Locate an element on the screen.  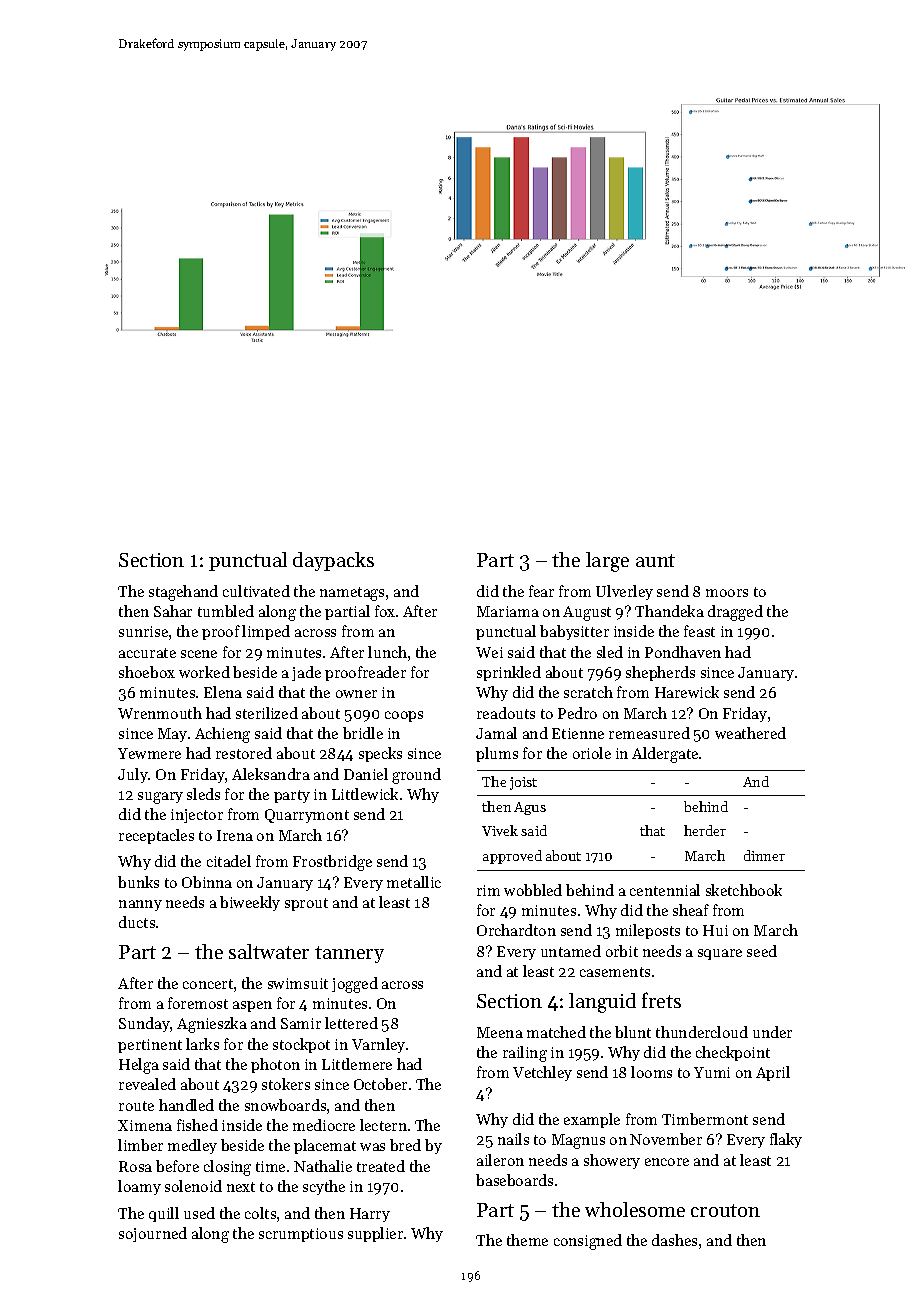
herder is located at coordinates (705, 830).
